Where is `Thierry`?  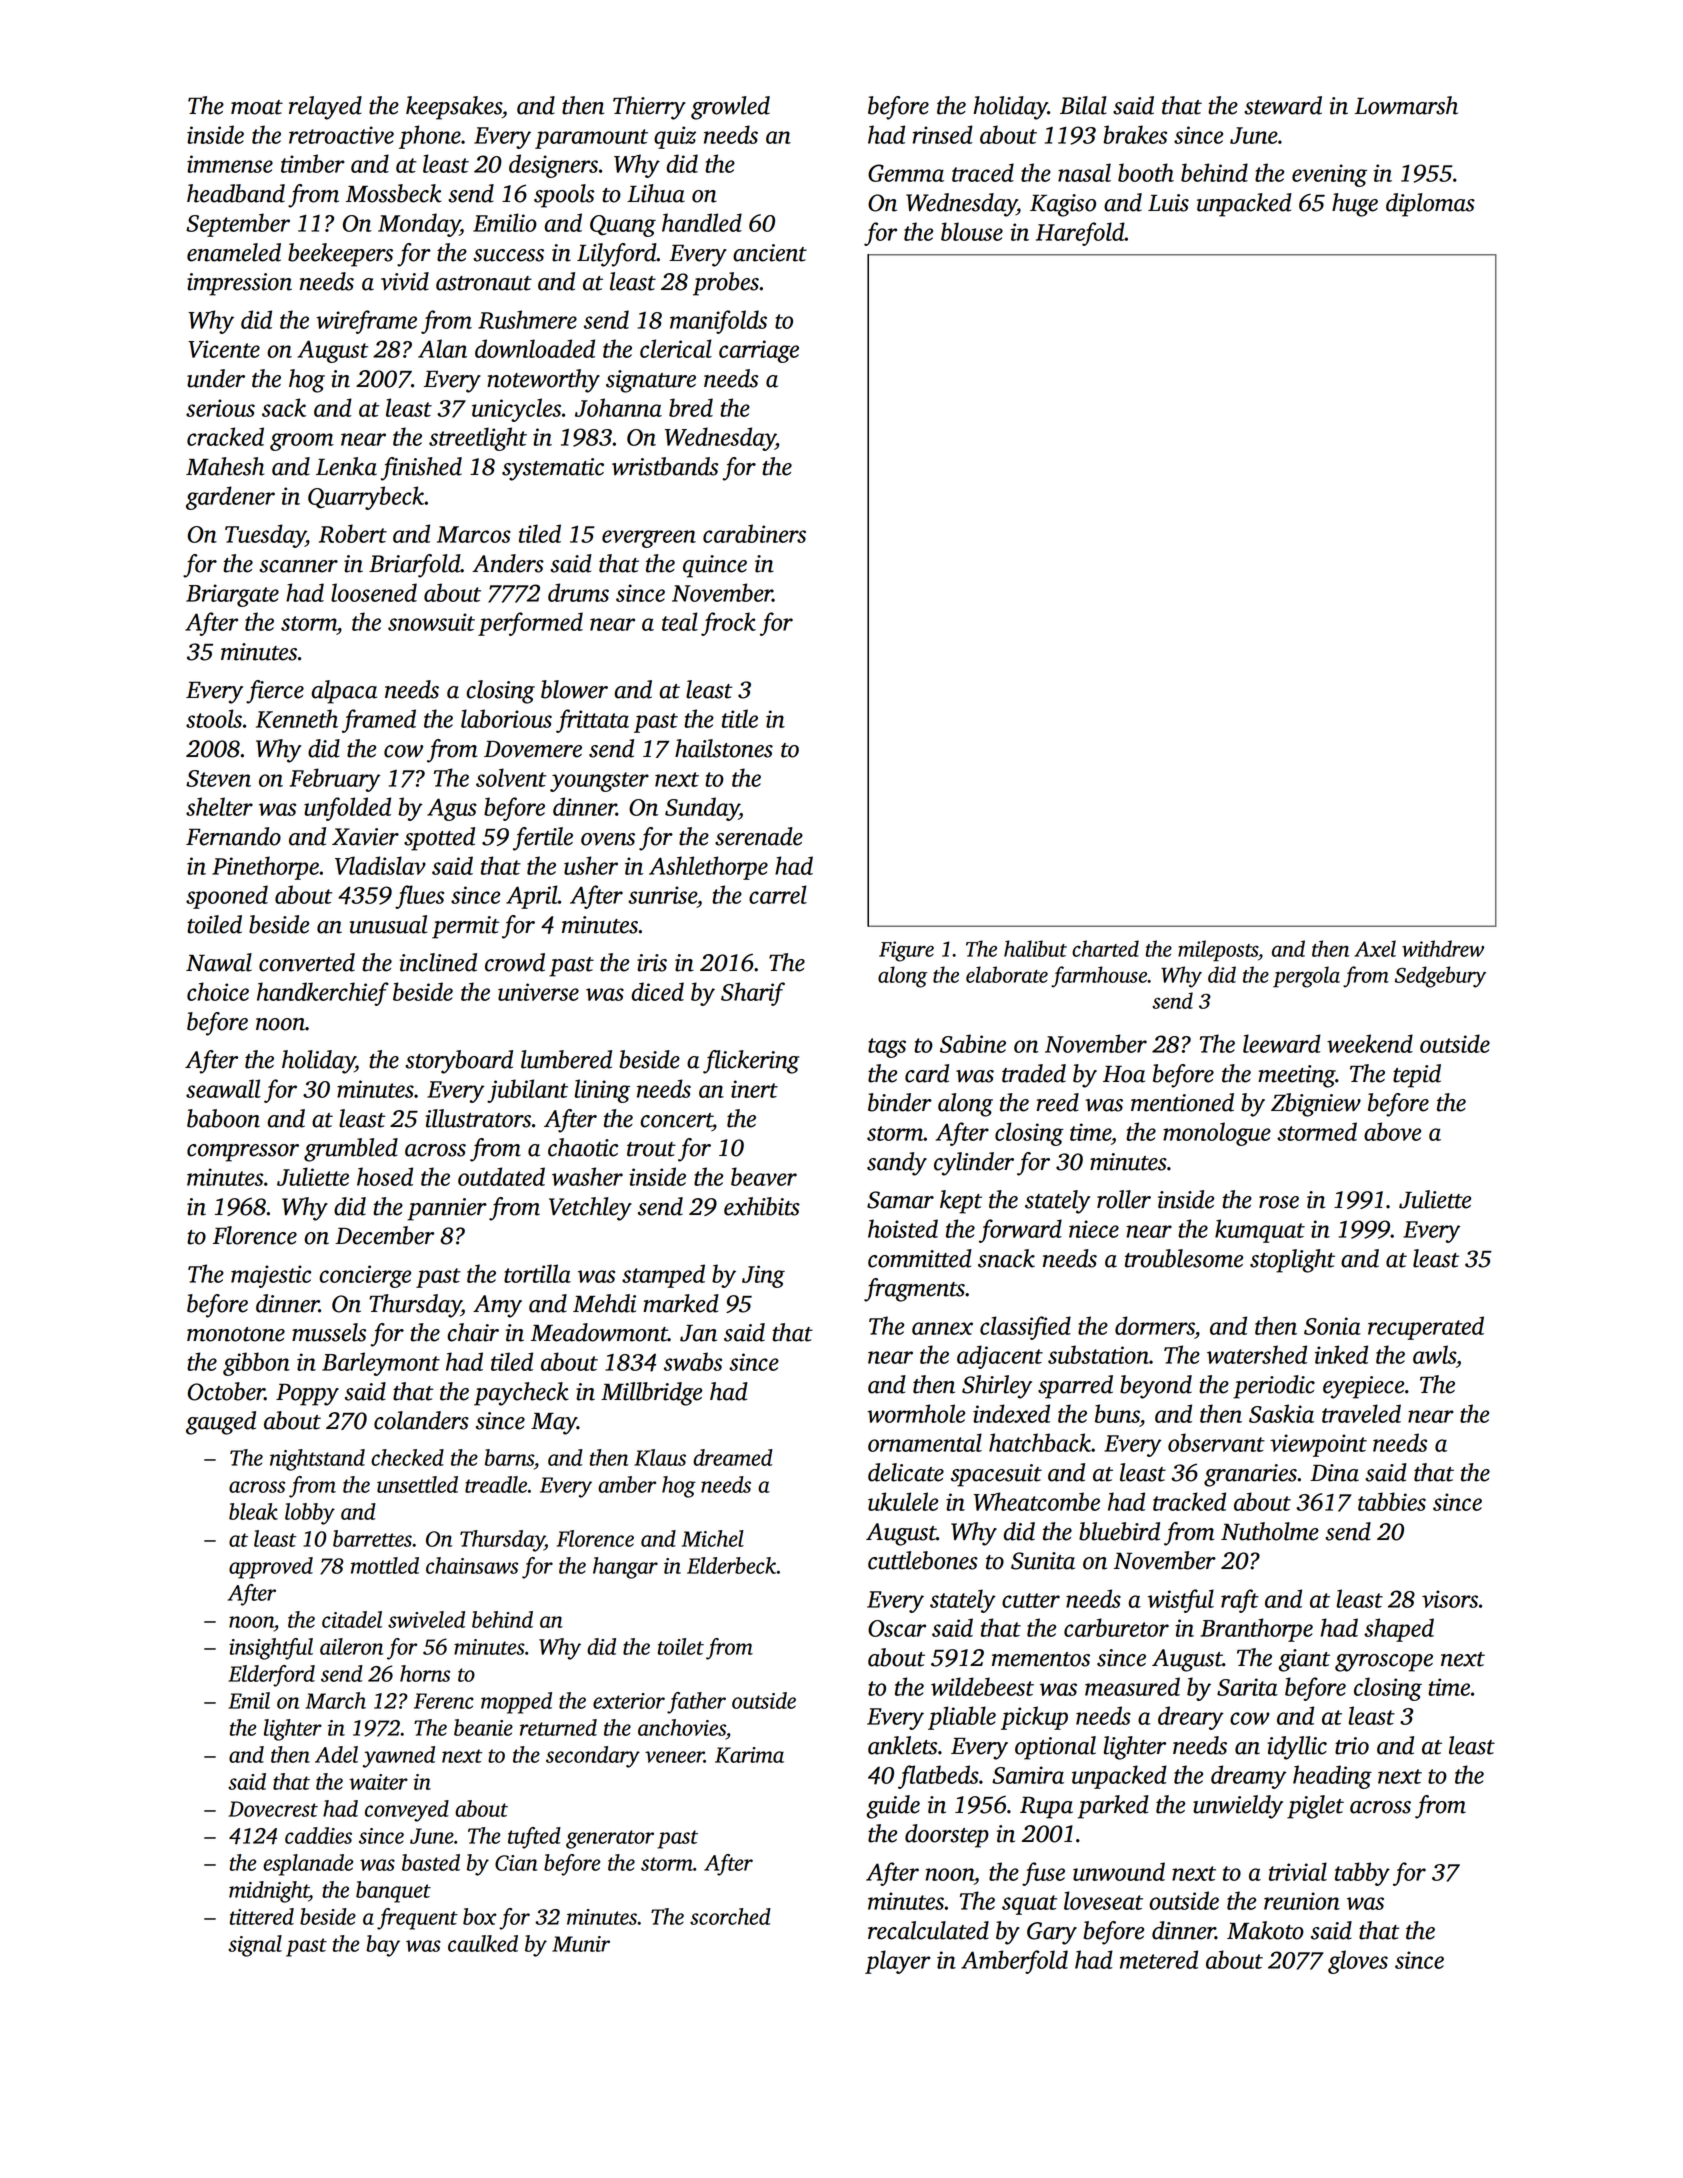
Thierry is located at coordinates (649, 108).
